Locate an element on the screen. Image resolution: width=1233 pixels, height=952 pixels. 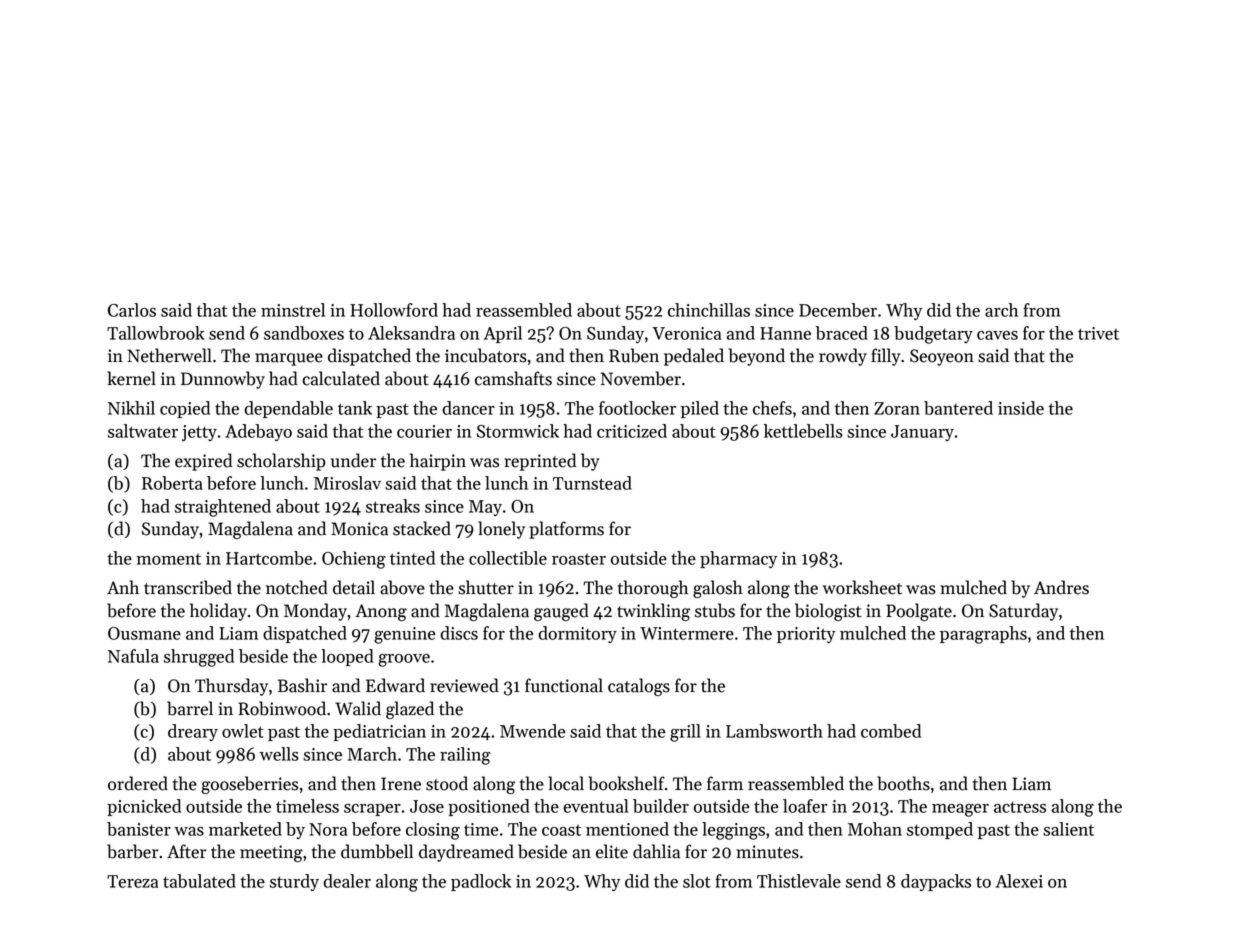
inside is located at coordinates (1021, 408).
